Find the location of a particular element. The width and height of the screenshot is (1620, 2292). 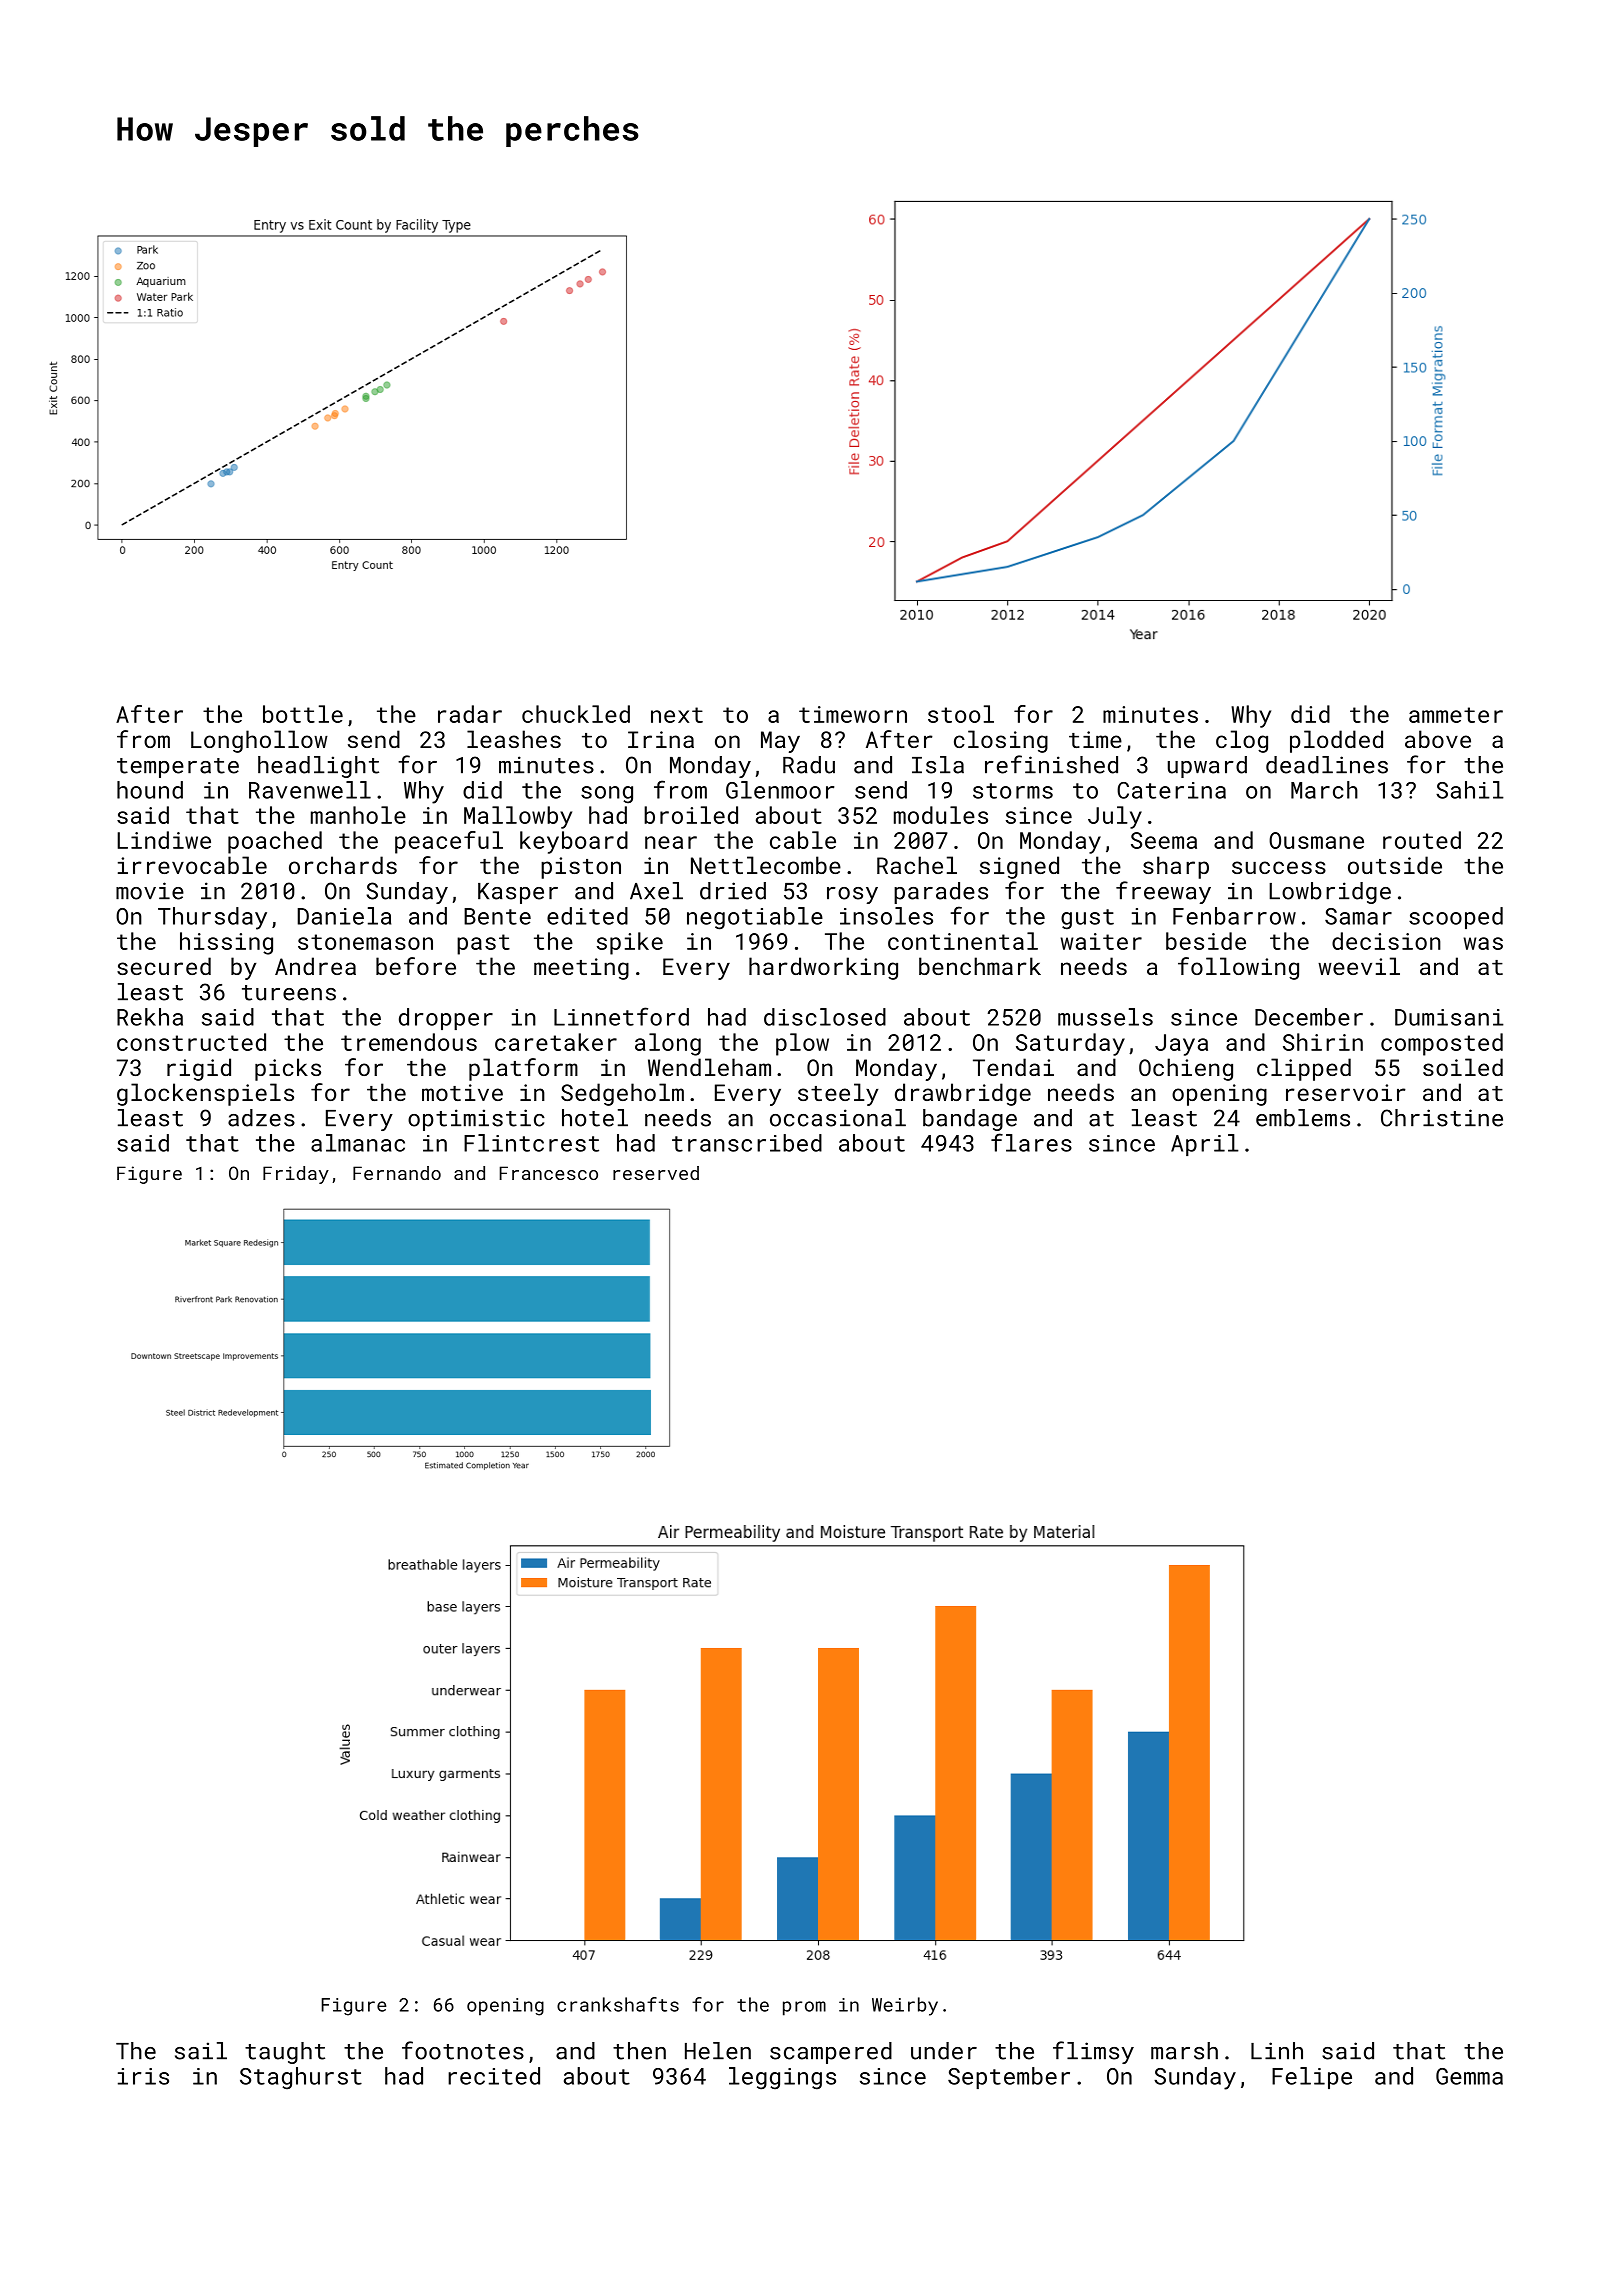

manhole is located at coordinates (358, 815).
